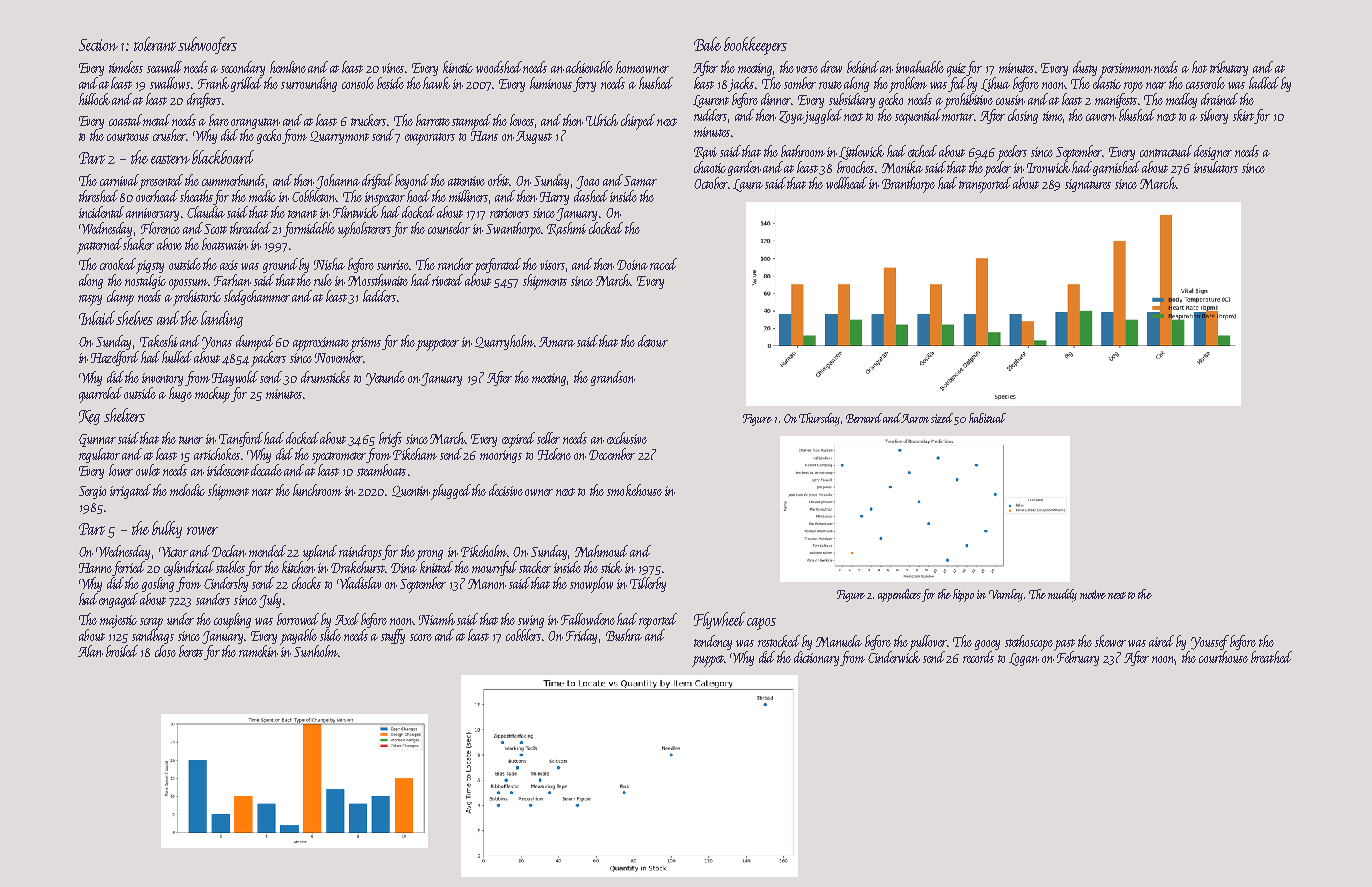 This image has height=887, width=1372. What do you see at coordinates (627, 438) in the image?
I see `exclusive` at bounding box center [627, 438].
